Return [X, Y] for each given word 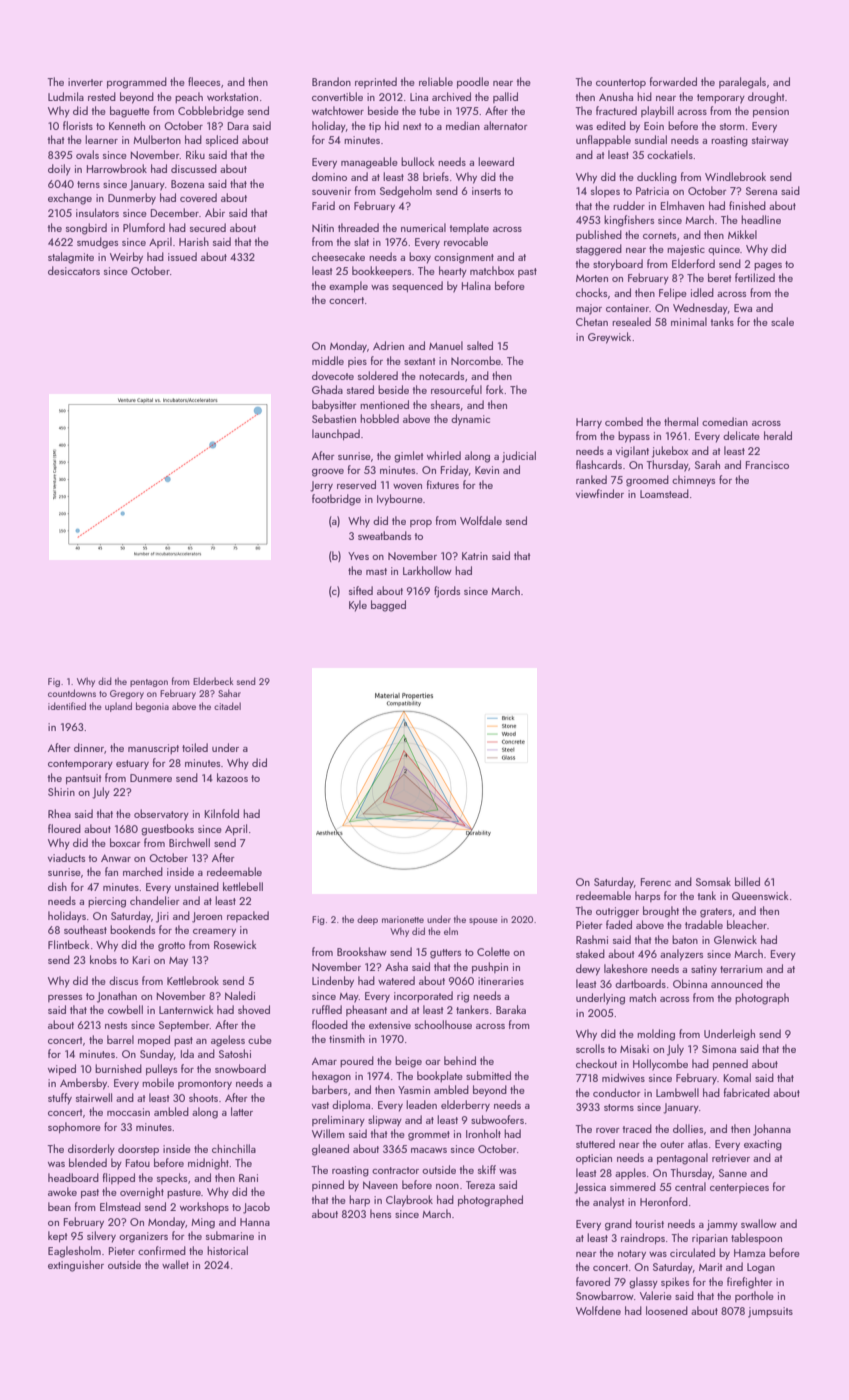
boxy [420, 258]
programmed [137, 83]
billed [747, 881]
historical [227, 1250]
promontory [205, 1085]
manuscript [153, 749]
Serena [761, 191]
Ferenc [656, 882]
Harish [194, 241]
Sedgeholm [406, 192]
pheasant [366, 1010]
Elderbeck [213, 681]
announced [737, 983]
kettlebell [243, 886]
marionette [403, 919]
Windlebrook [735, 176]
